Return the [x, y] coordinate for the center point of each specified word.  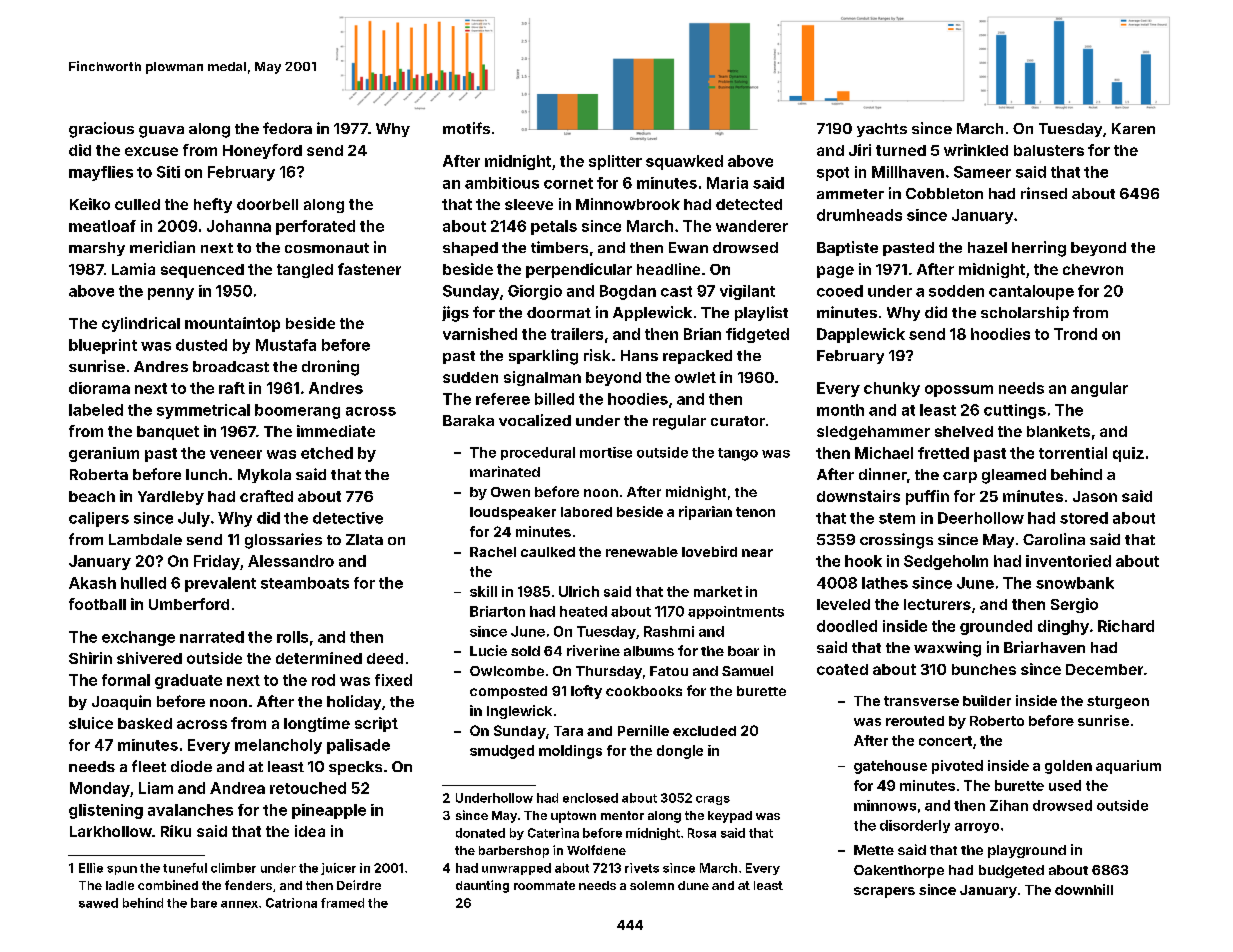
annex [239, 904]
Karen [1133, 128]
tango [738, 454]
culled [137, 204]
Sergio [1074, 605]
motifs [466, 128]
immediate [336, 431]
